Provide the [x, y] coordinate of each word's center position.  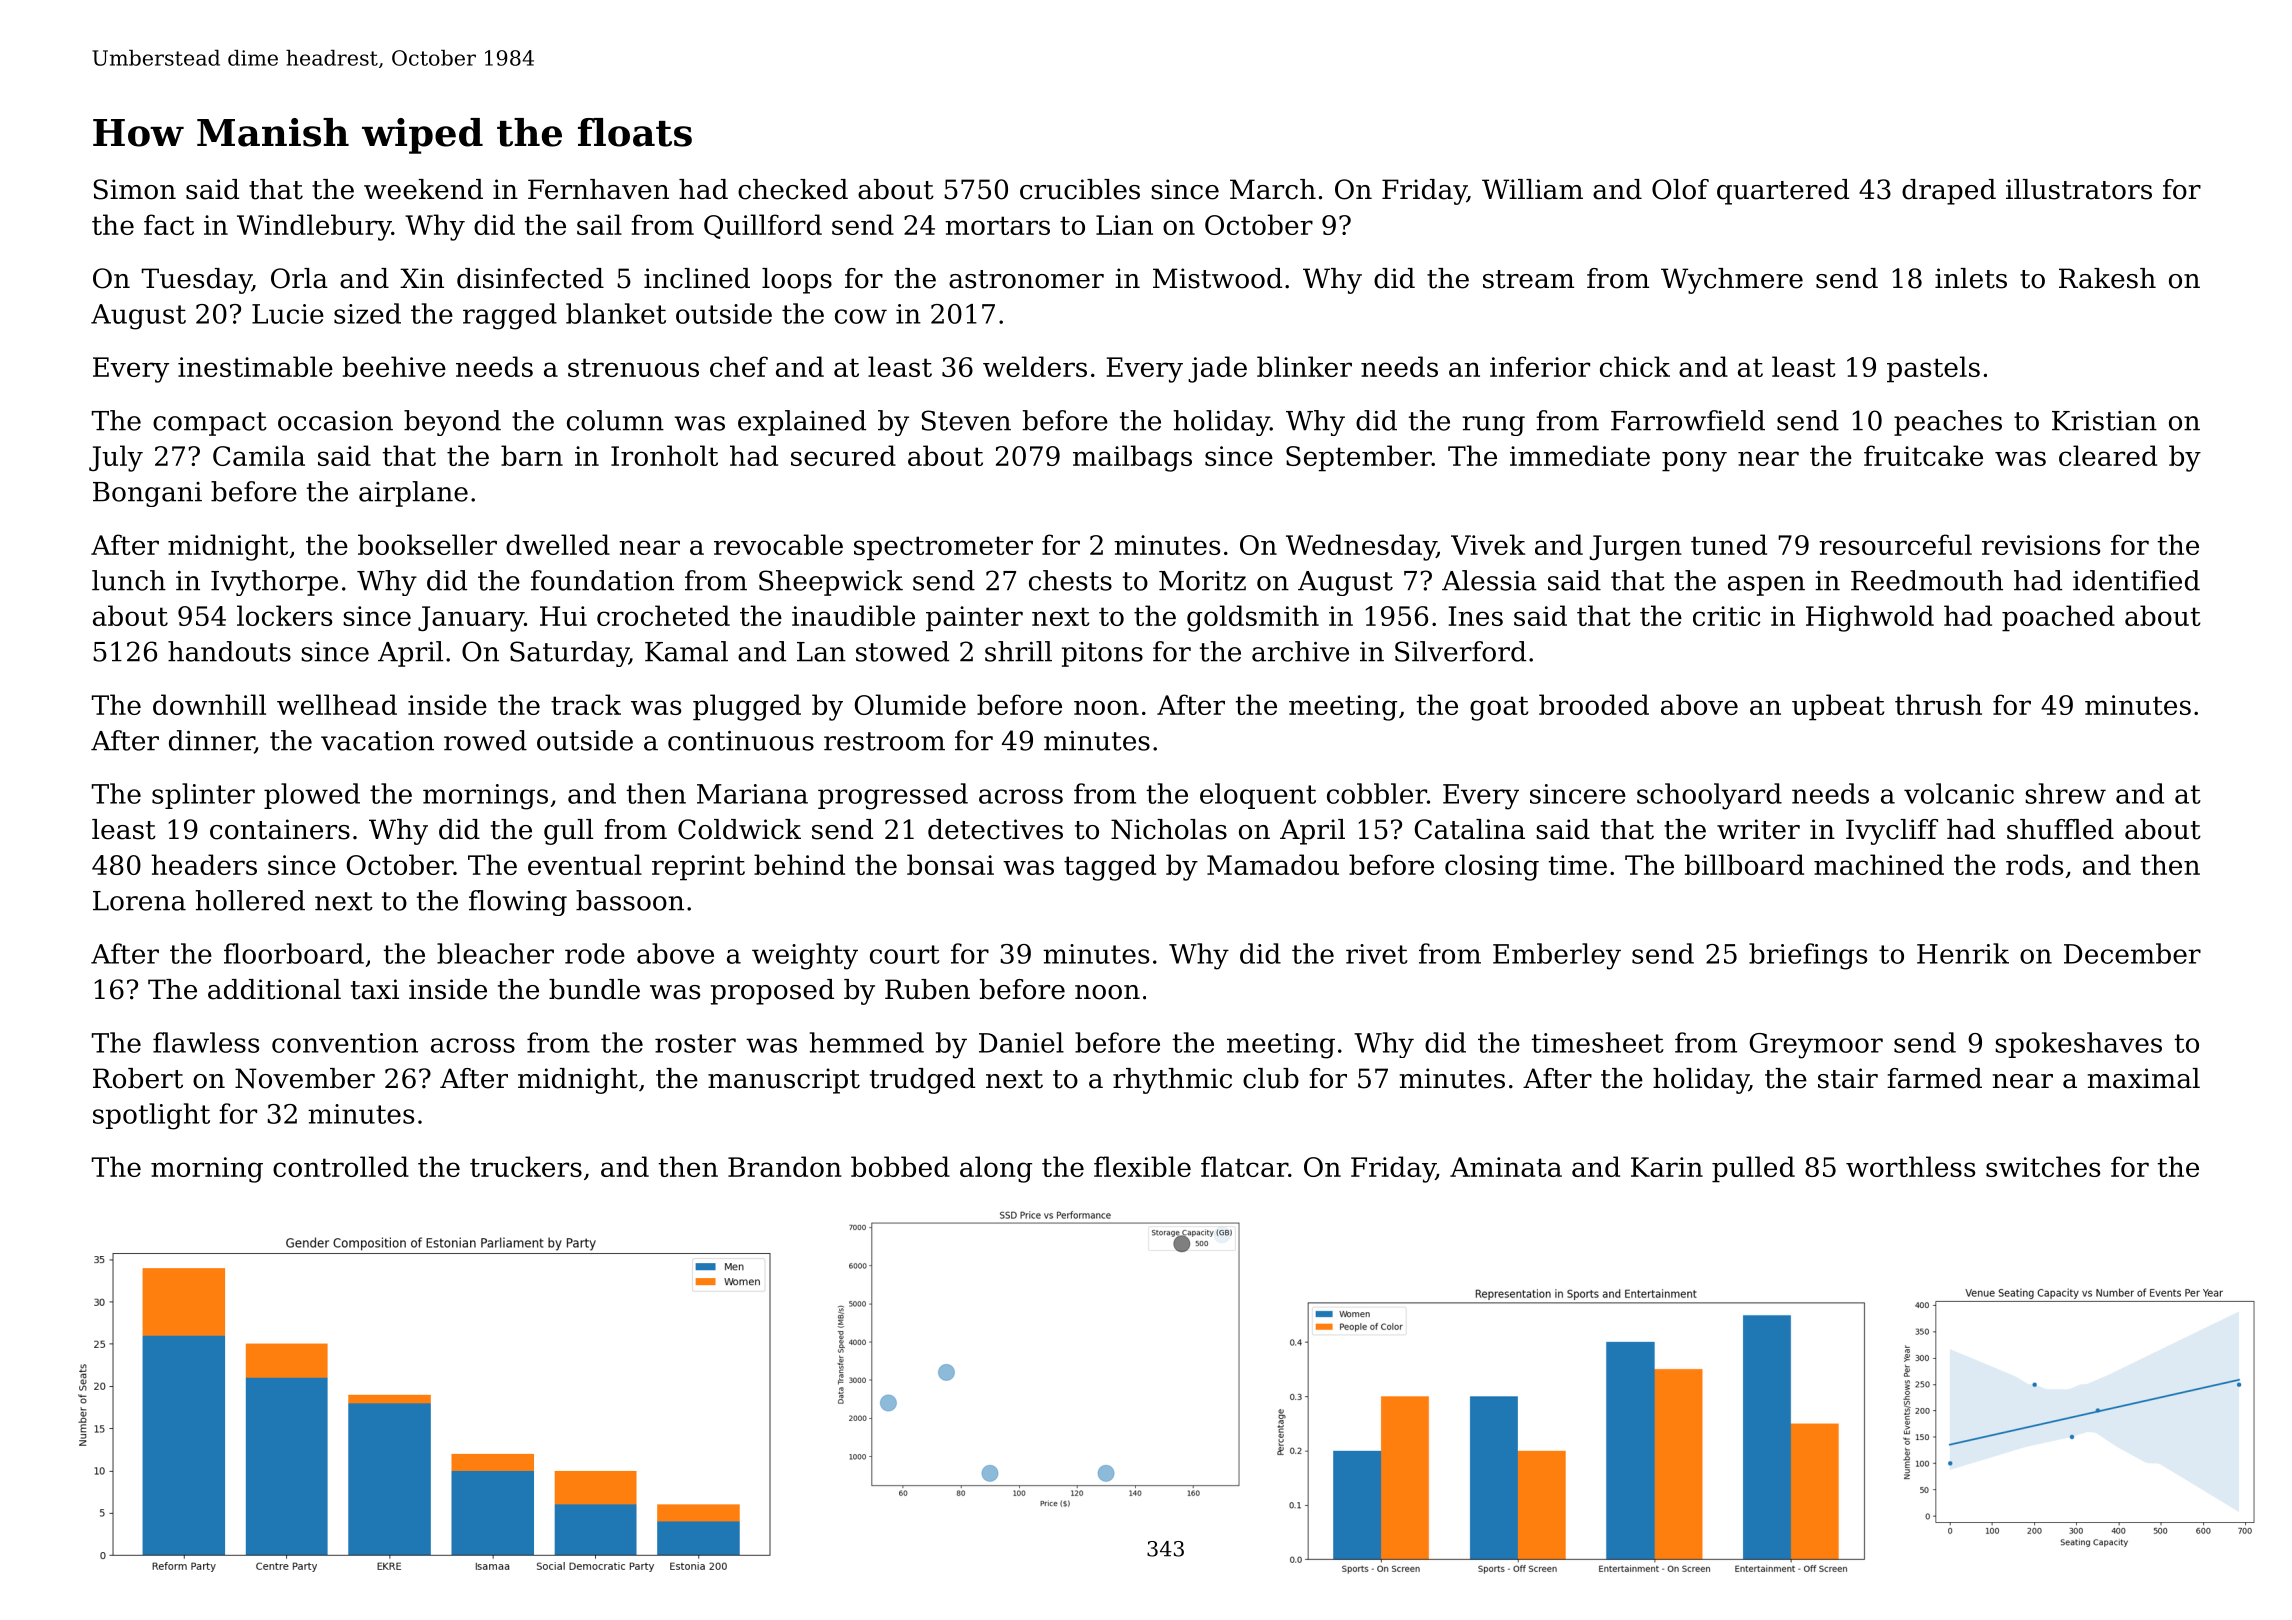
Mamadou [1273, 864]
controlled [341, 1166]
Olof [1680, 189]
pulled [1753, 1169]
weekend [423, 189]
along [996, 1169]
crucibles [1080, 189]
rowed [485, 740]
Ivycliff [1892, 832]
